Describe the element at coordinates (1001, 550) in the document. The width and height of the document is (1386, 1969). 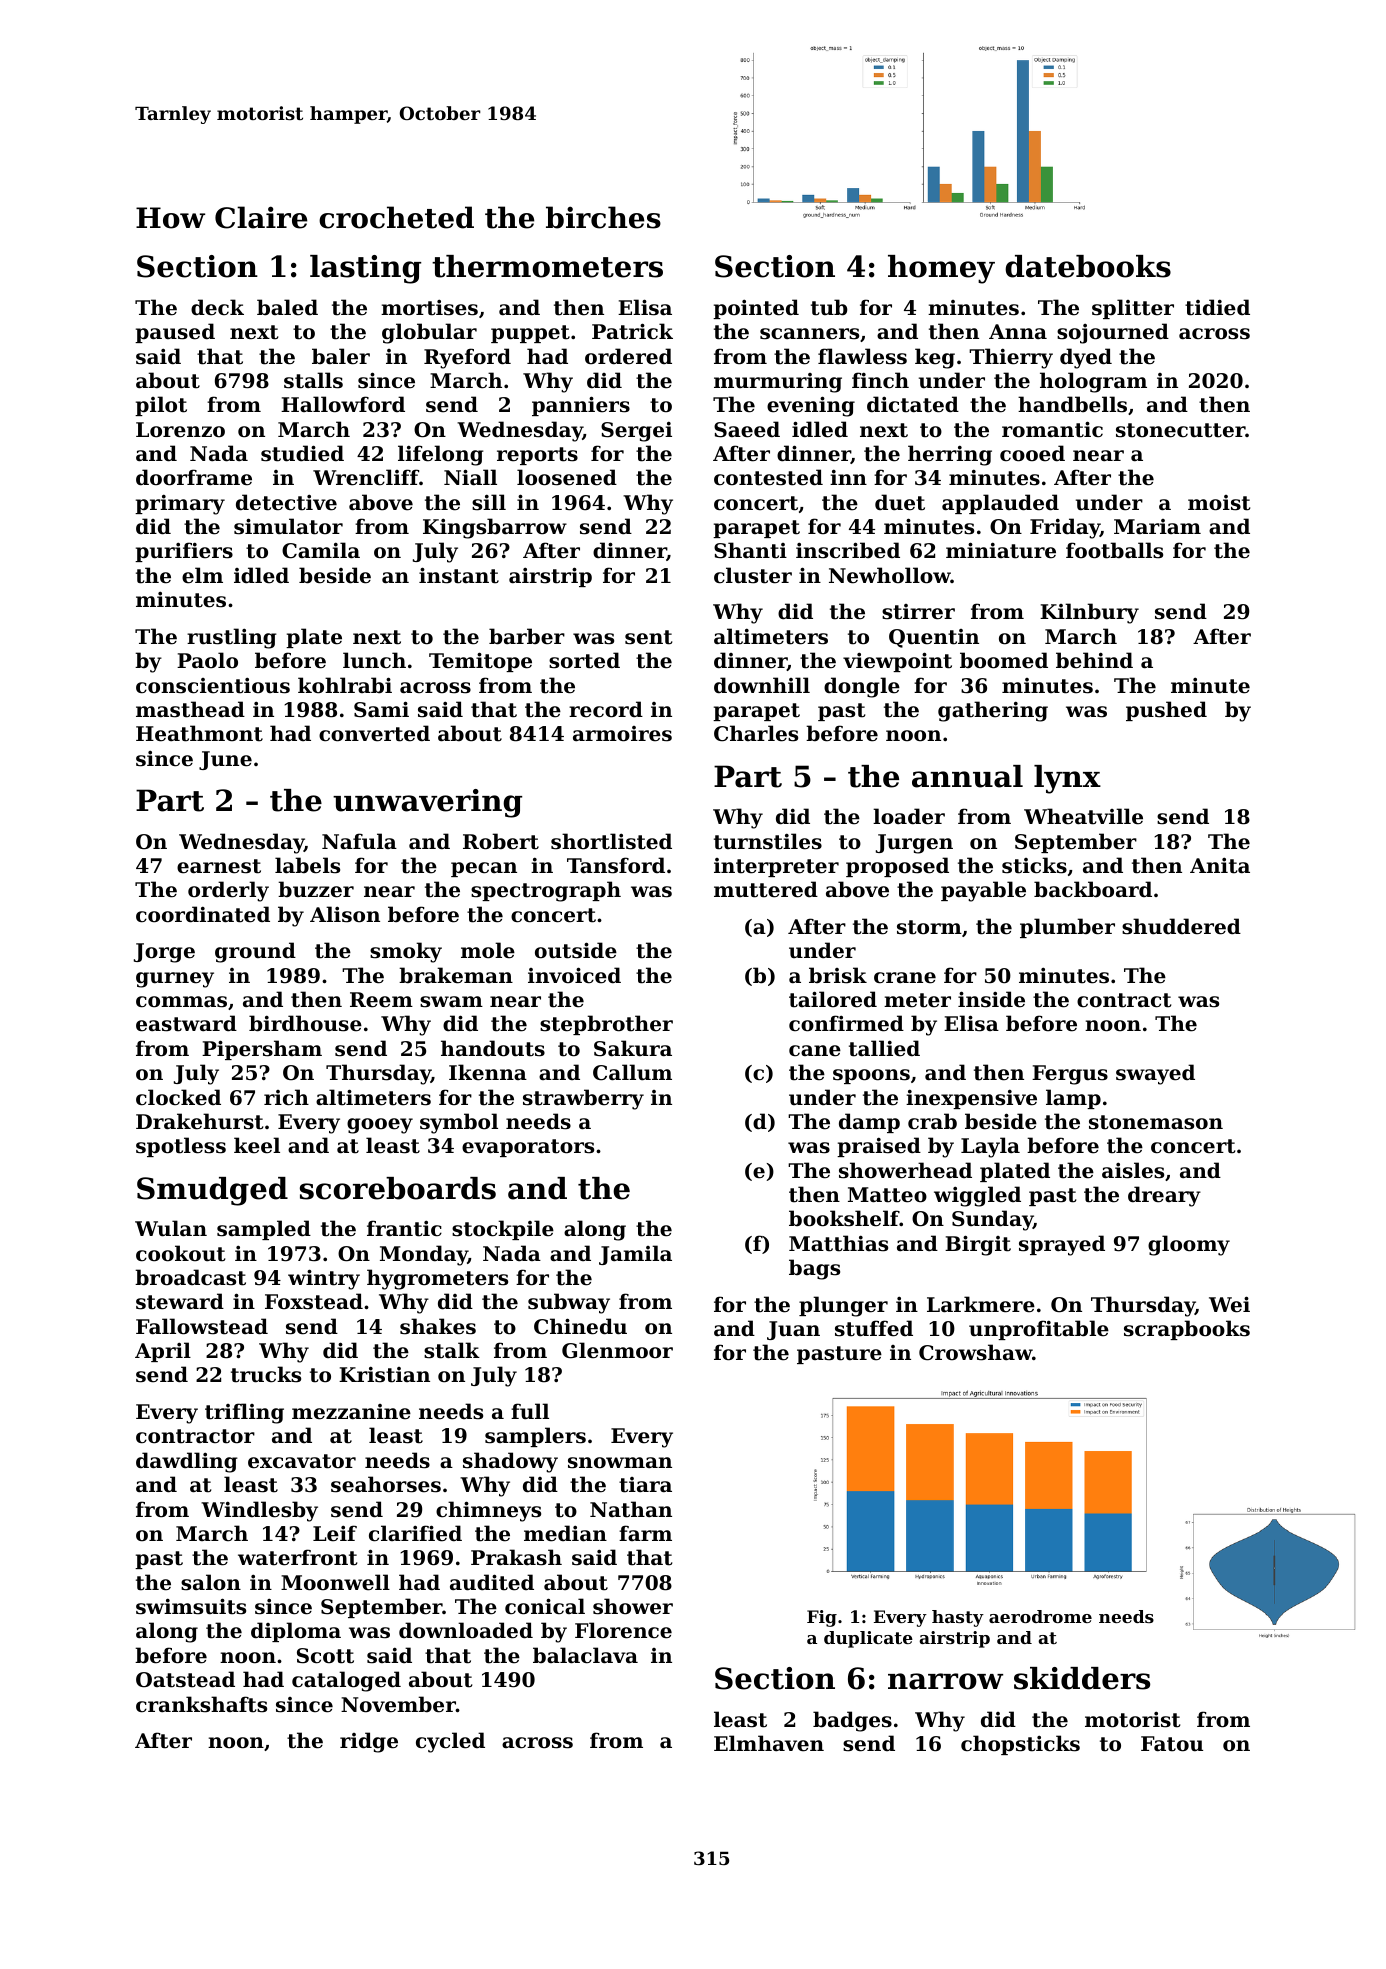
I see `miniature` at that location.
